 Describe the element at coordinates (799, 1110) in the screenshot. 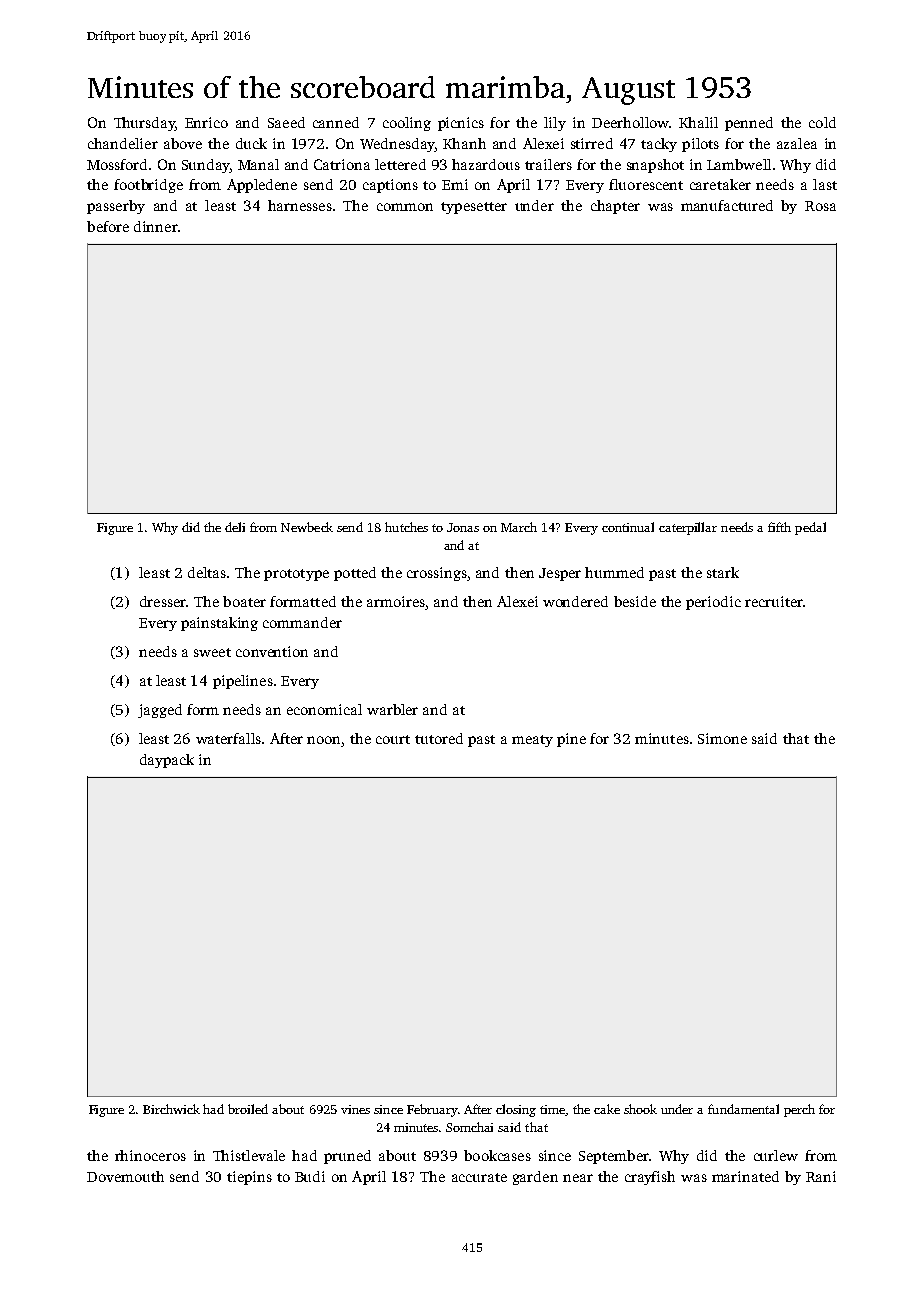

I see `perch` at that location.
